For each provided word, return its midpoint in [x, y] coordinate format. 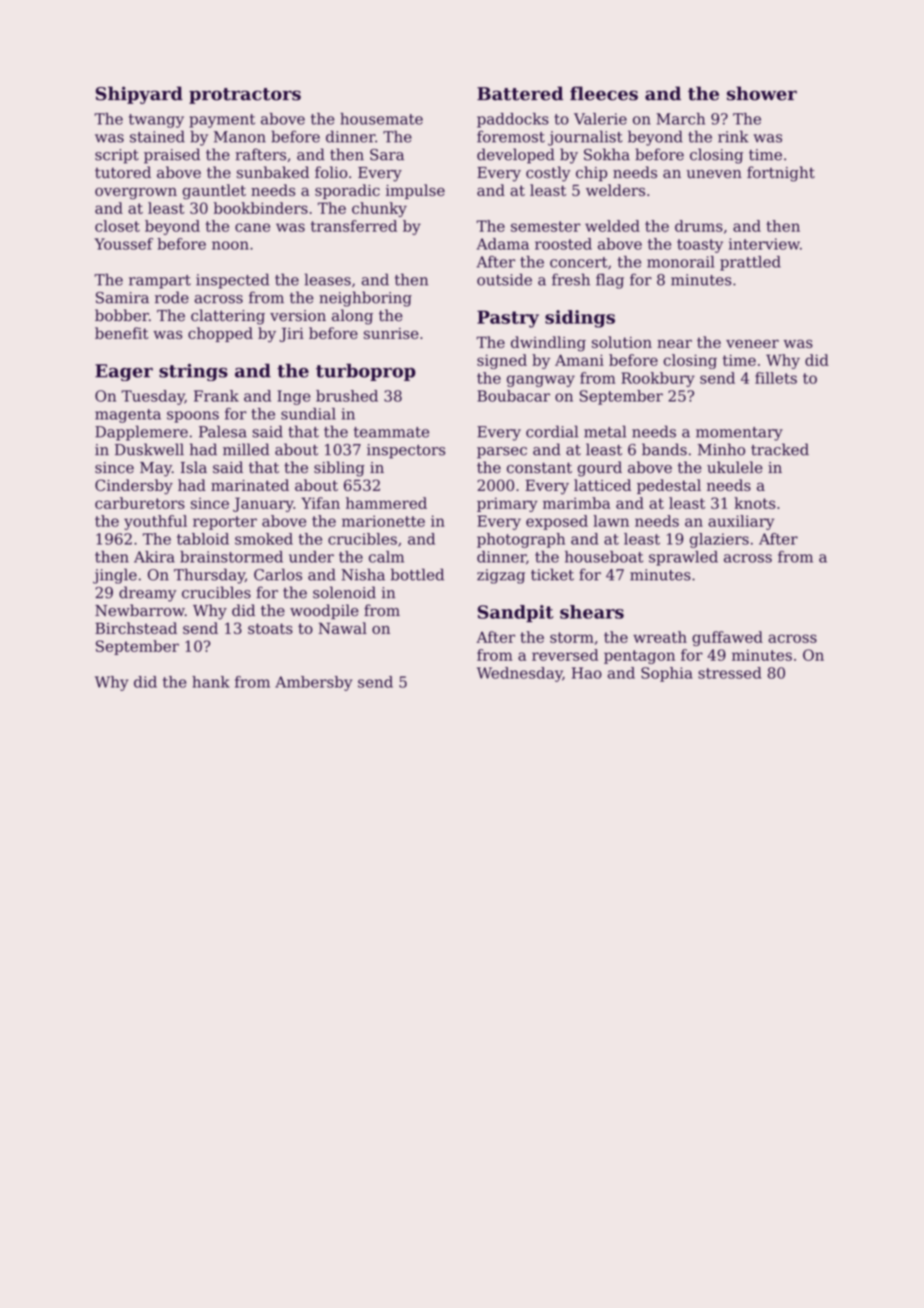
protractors [245, 96]
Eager [124, 372]
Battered [520, 93]
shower [762, 93]
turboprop [366, 372]
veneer [752, 343]
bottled [417, 574]
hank [211, 682]
